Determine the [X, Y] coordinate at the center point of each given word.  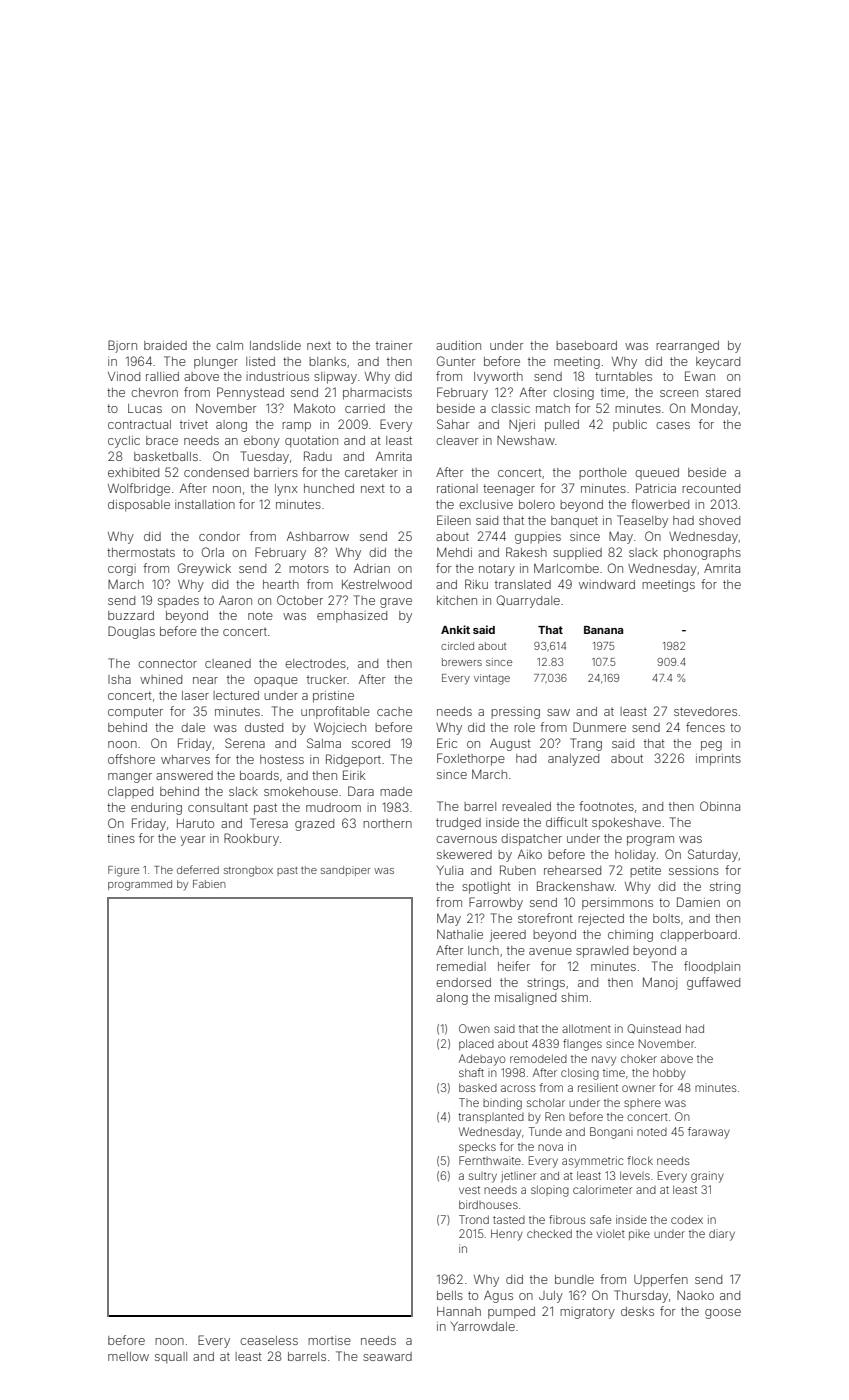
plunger [216, 363]
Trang [586, 744]
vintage [492, 679]
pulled [562, 426]
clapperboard [698, 936]
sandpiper [345, 871]
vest [469, 1190]
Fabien [209, 884]
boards [259, 775]
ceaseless [269, 1340]
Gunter [456, 361]
